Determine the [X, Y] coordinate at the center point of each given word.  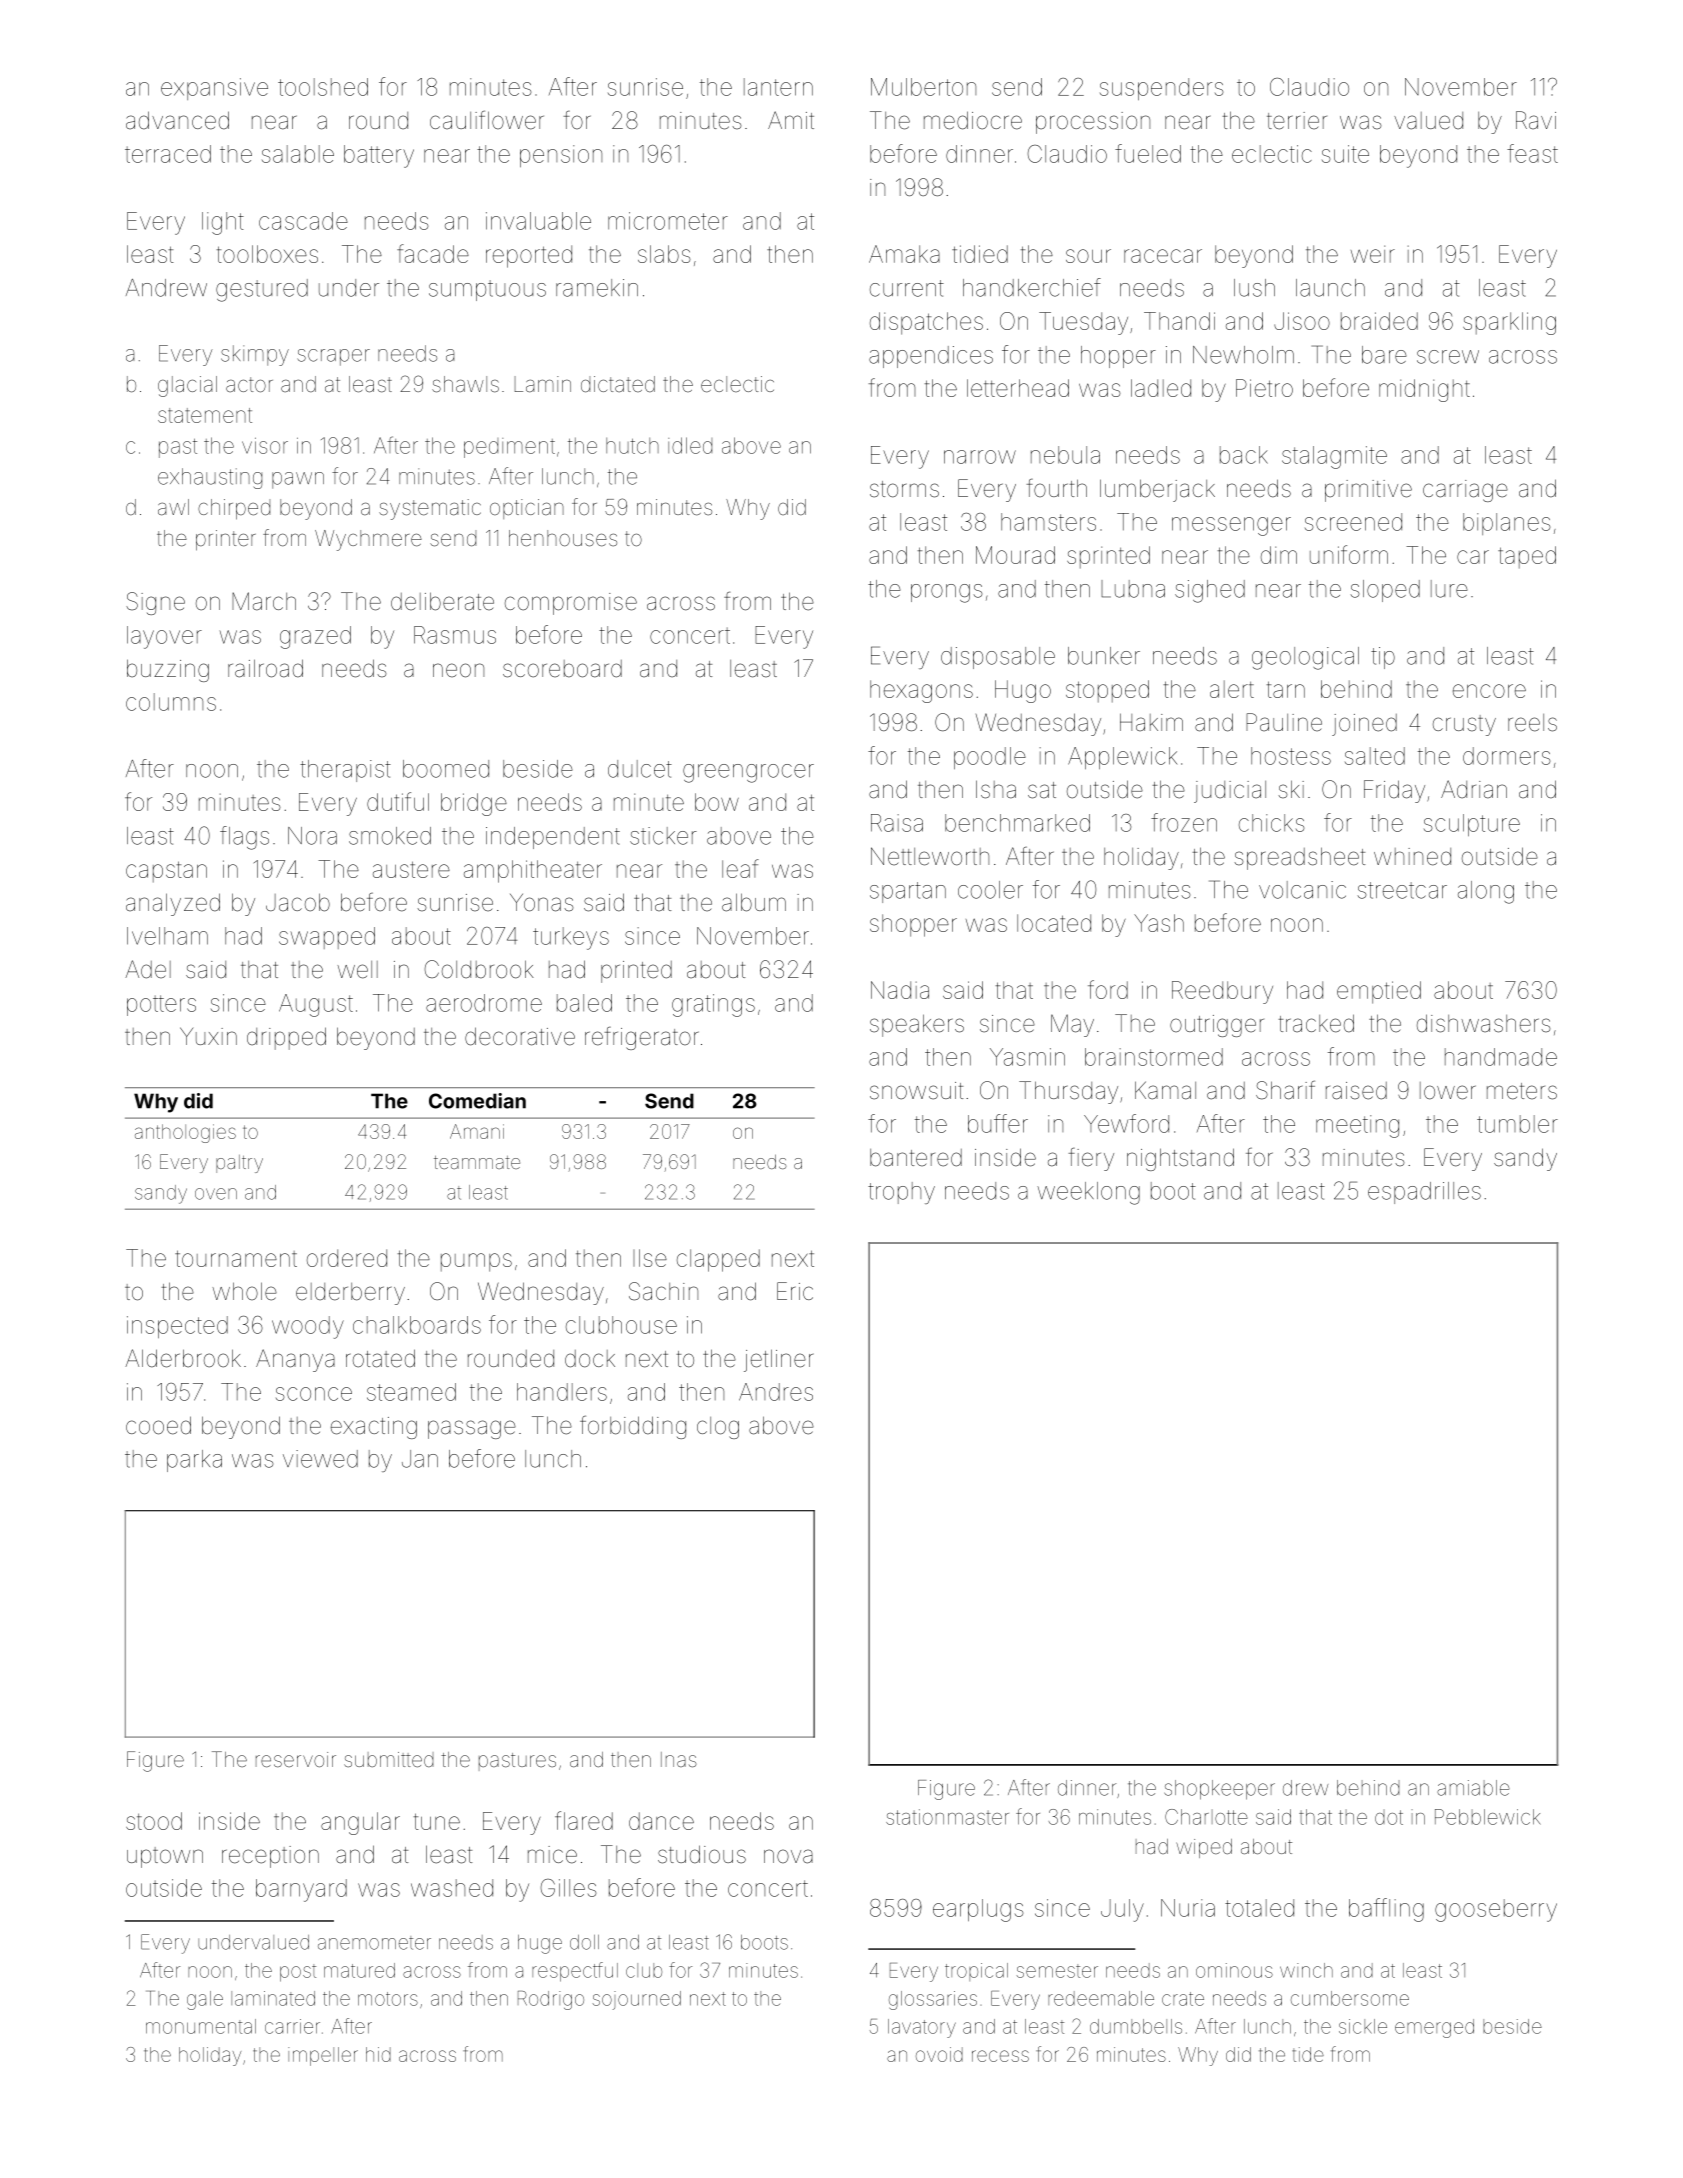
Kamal [1165, 1090]
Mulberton [923, 87]
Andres [776, 1392]
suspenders [1162, 89]
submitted [389, 1759]
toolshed [323, 87]
